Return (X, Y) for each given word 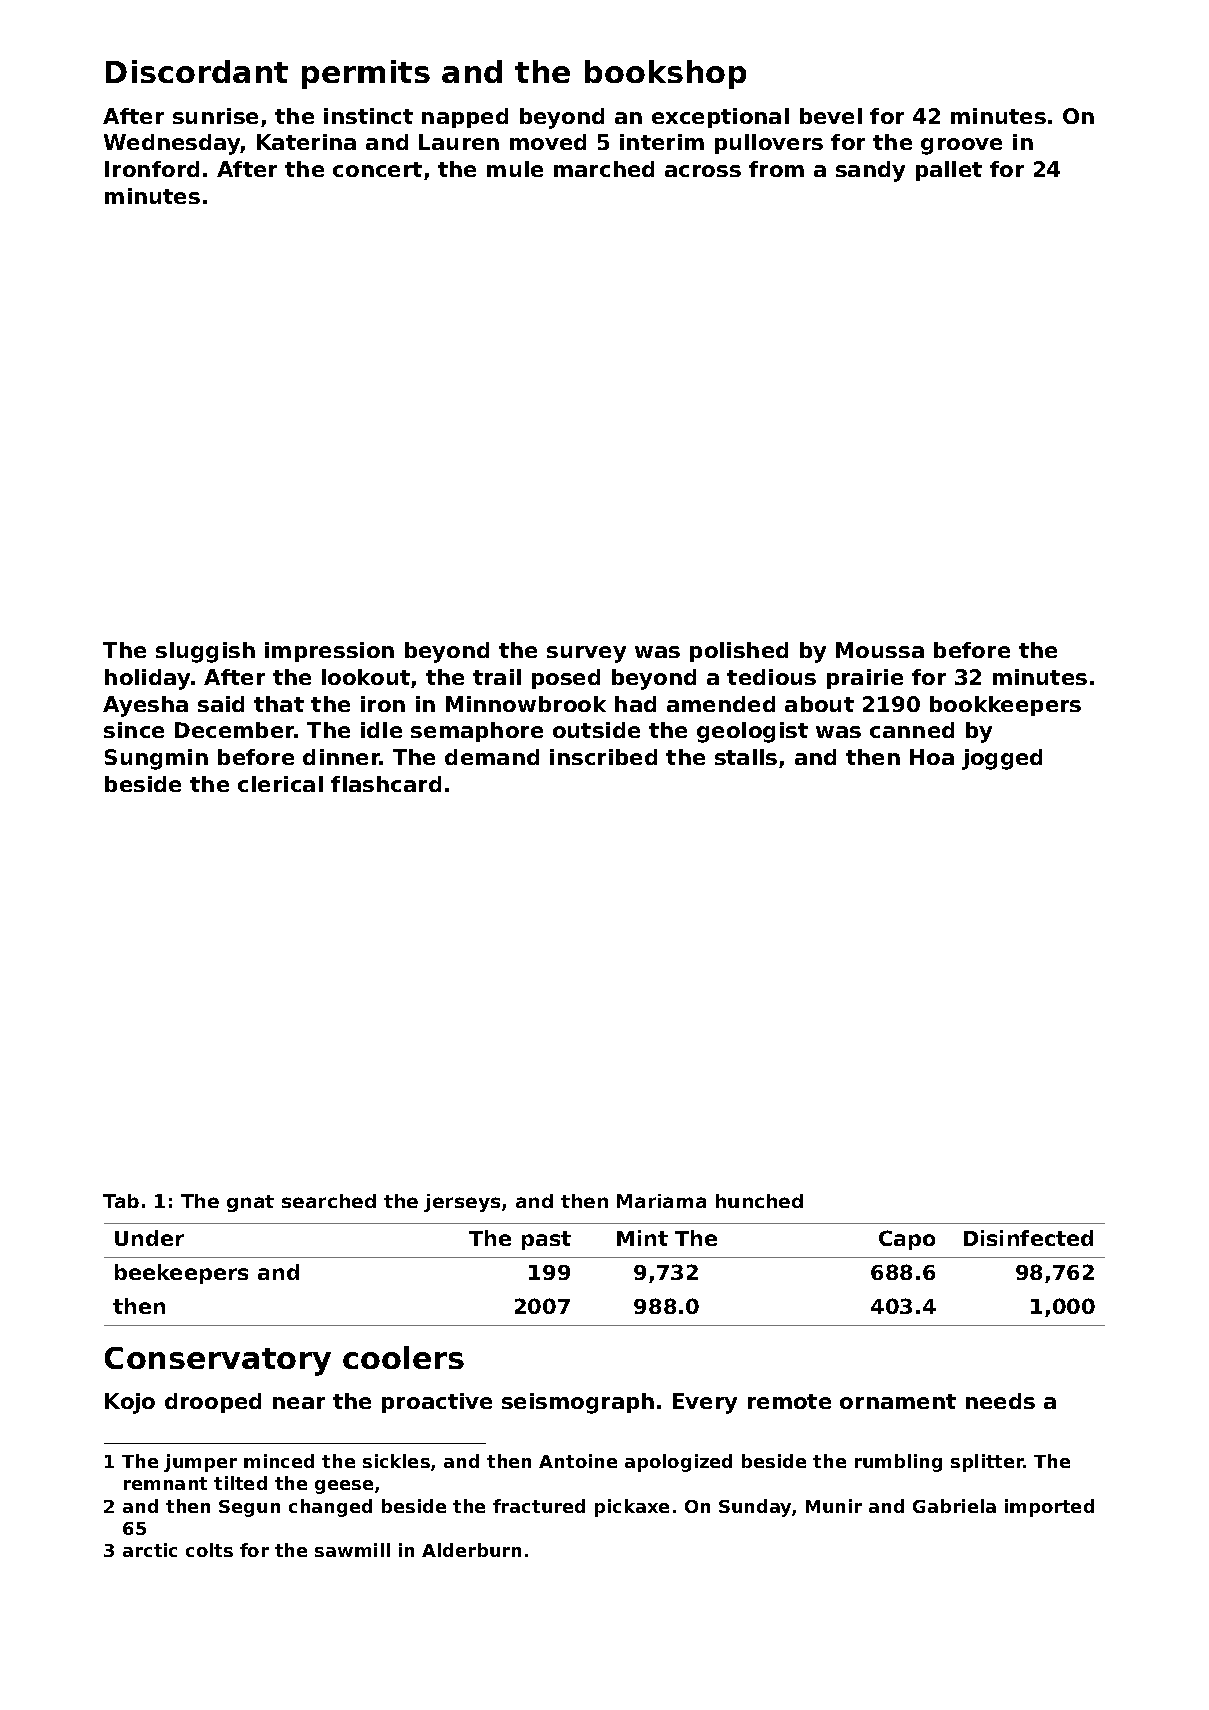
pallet (949, 171)
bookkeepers (1005, 706)
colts (209, 1550)
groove (961, 146)
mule (515, 169)
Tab (121, 1201)
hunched (759, 1201)
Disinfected (1028, 1238)
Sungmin (156, 759)
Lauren (459, 142)
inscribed (603, 757)
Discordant (197, 71)
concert (377, 169)
